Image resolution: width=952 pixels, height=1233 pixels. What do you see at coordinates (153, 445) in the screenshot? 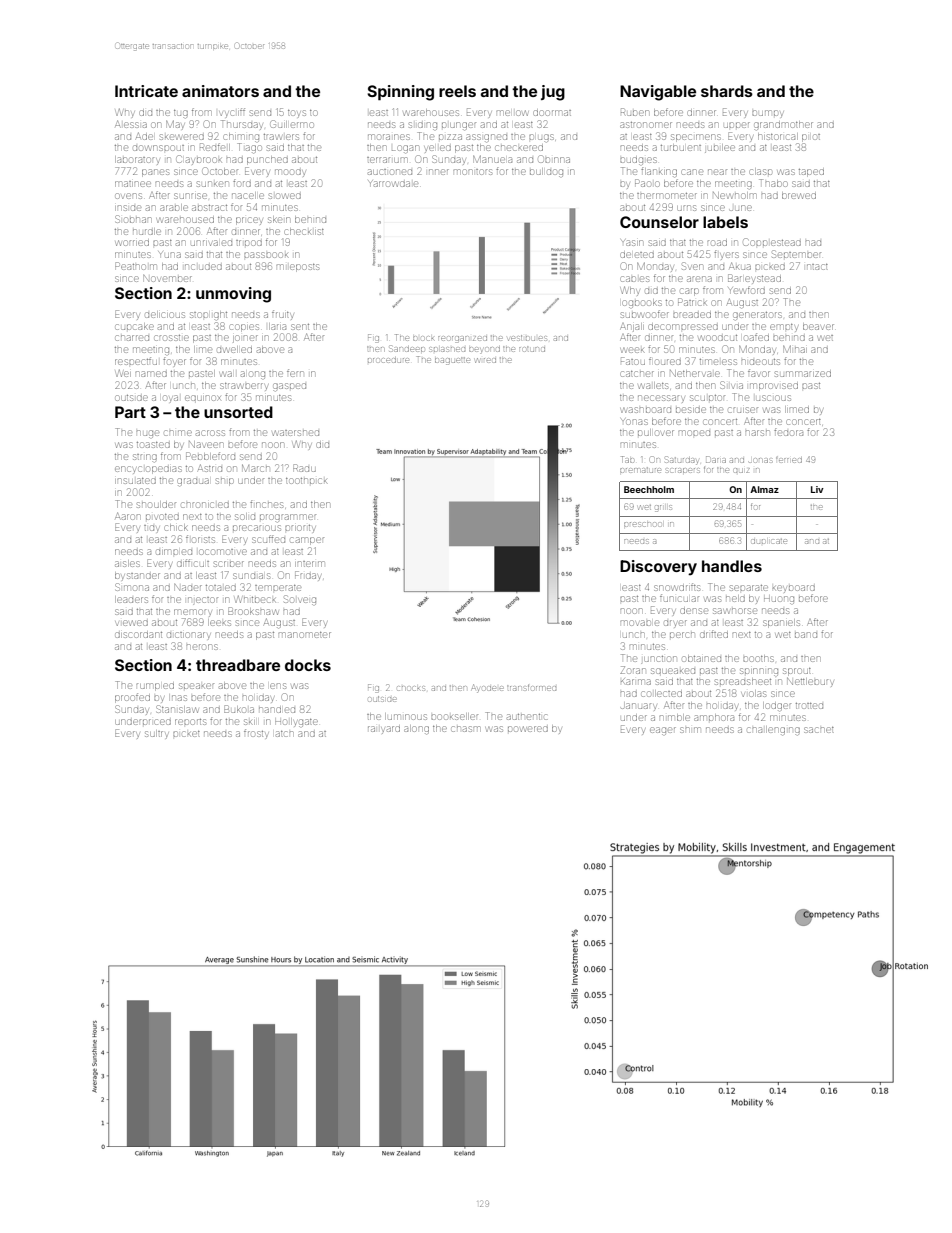
I see `toasted` at bounding box center [153, 445].
